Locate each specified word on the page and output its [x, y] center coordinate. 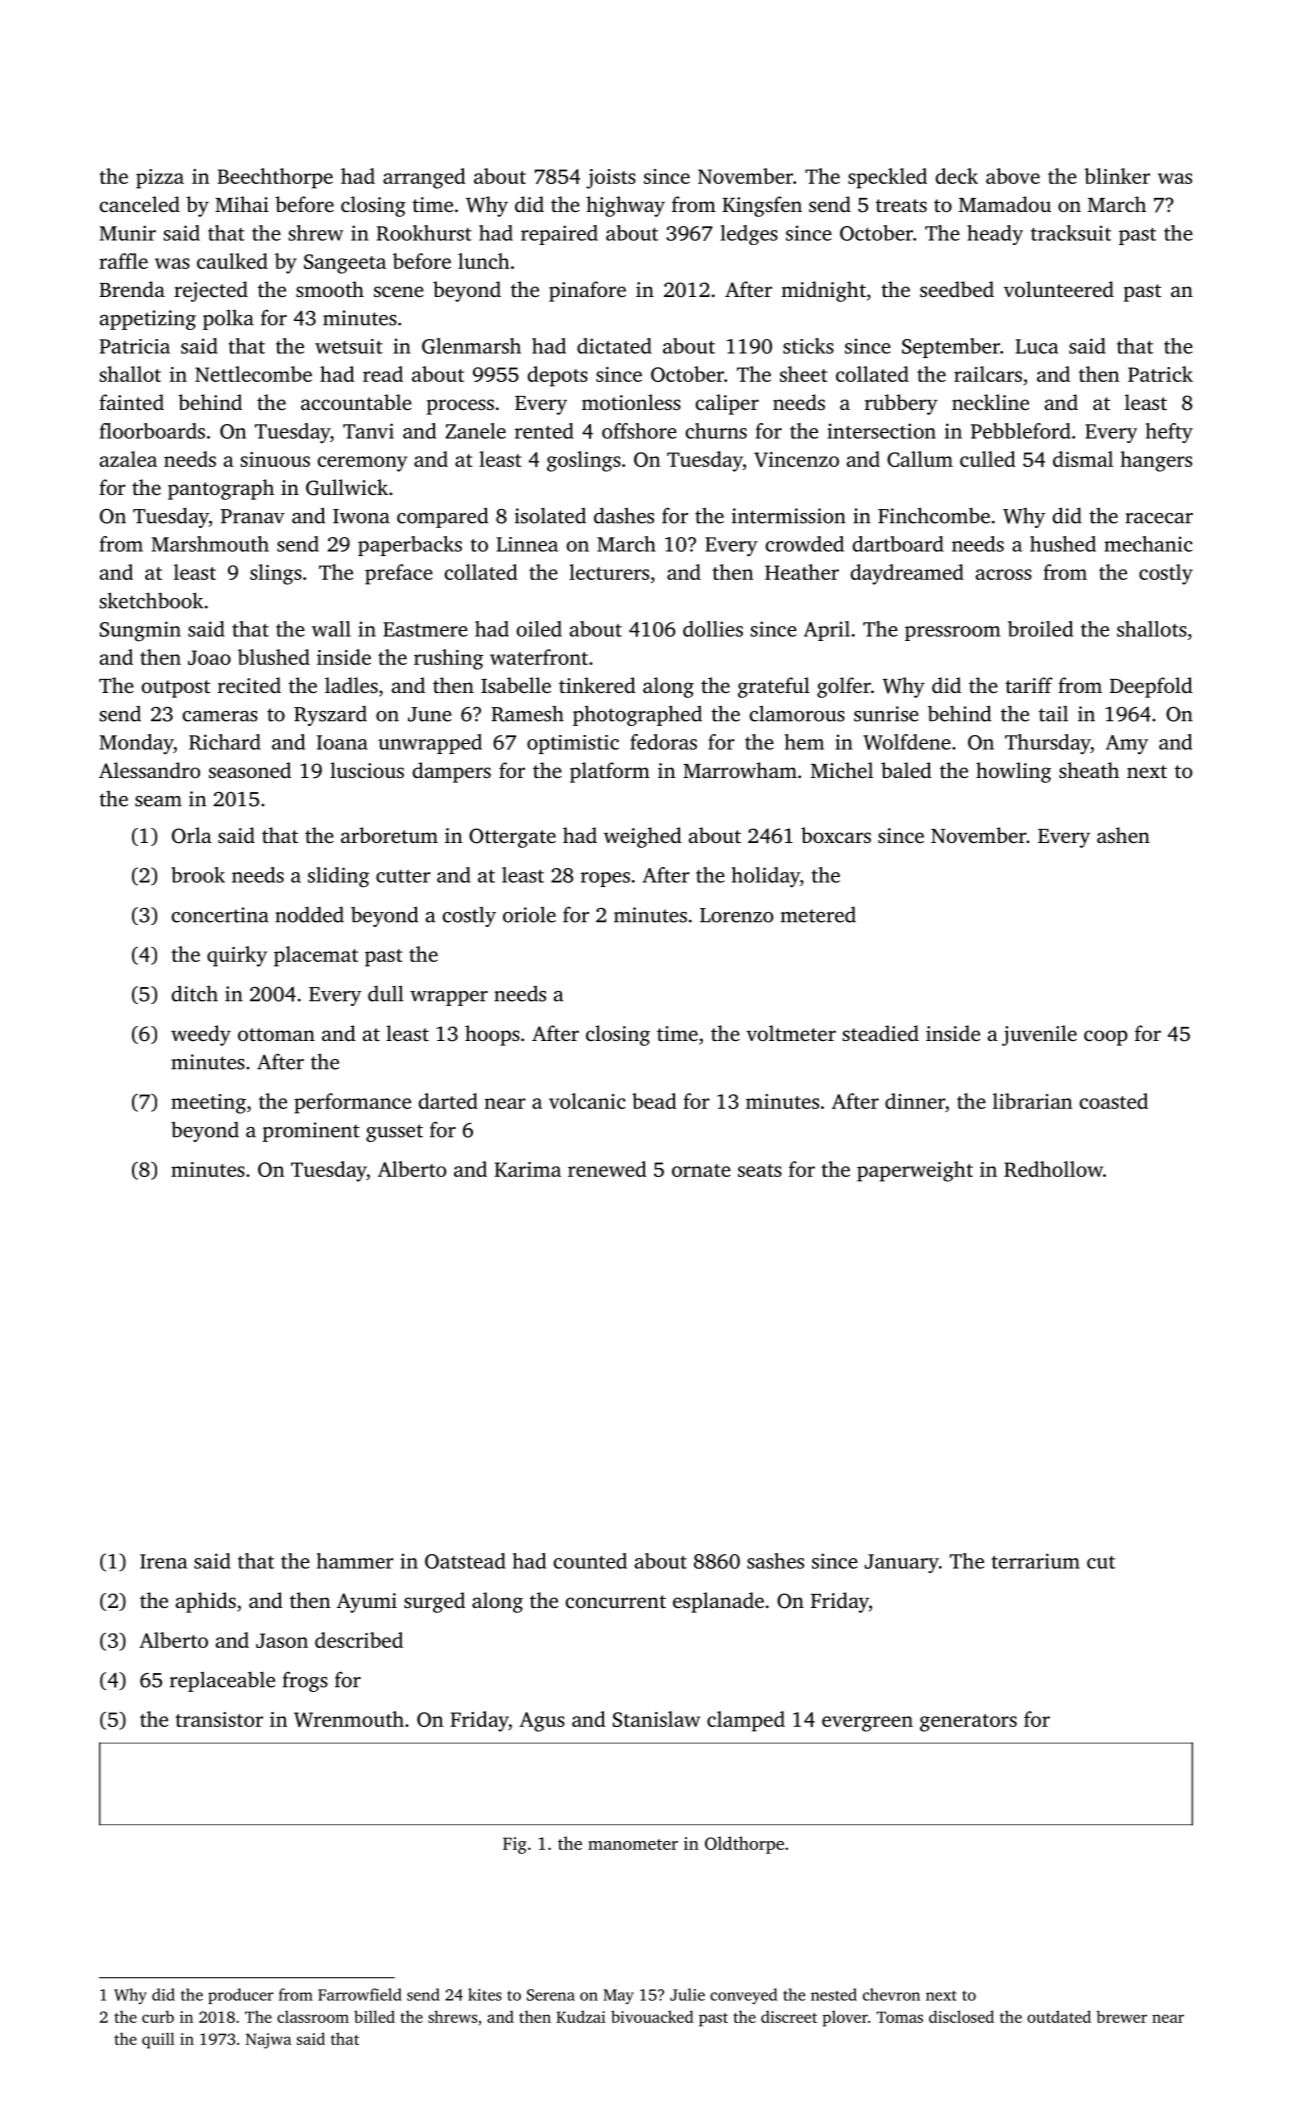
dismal [1083, 459]
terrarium [1036, 1561]
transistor [219, 1719]
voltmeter [791, 1033]
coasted [1114, 1101]
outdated [1059, 2016]
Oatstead [465, 1561]
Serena [551, 1995]
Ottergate [512, 838]
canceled [140, 204]
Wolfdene [907, 742]
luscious [367, 770]
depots [558, 376]
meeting [208, 1104]
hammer [355, 1561]
